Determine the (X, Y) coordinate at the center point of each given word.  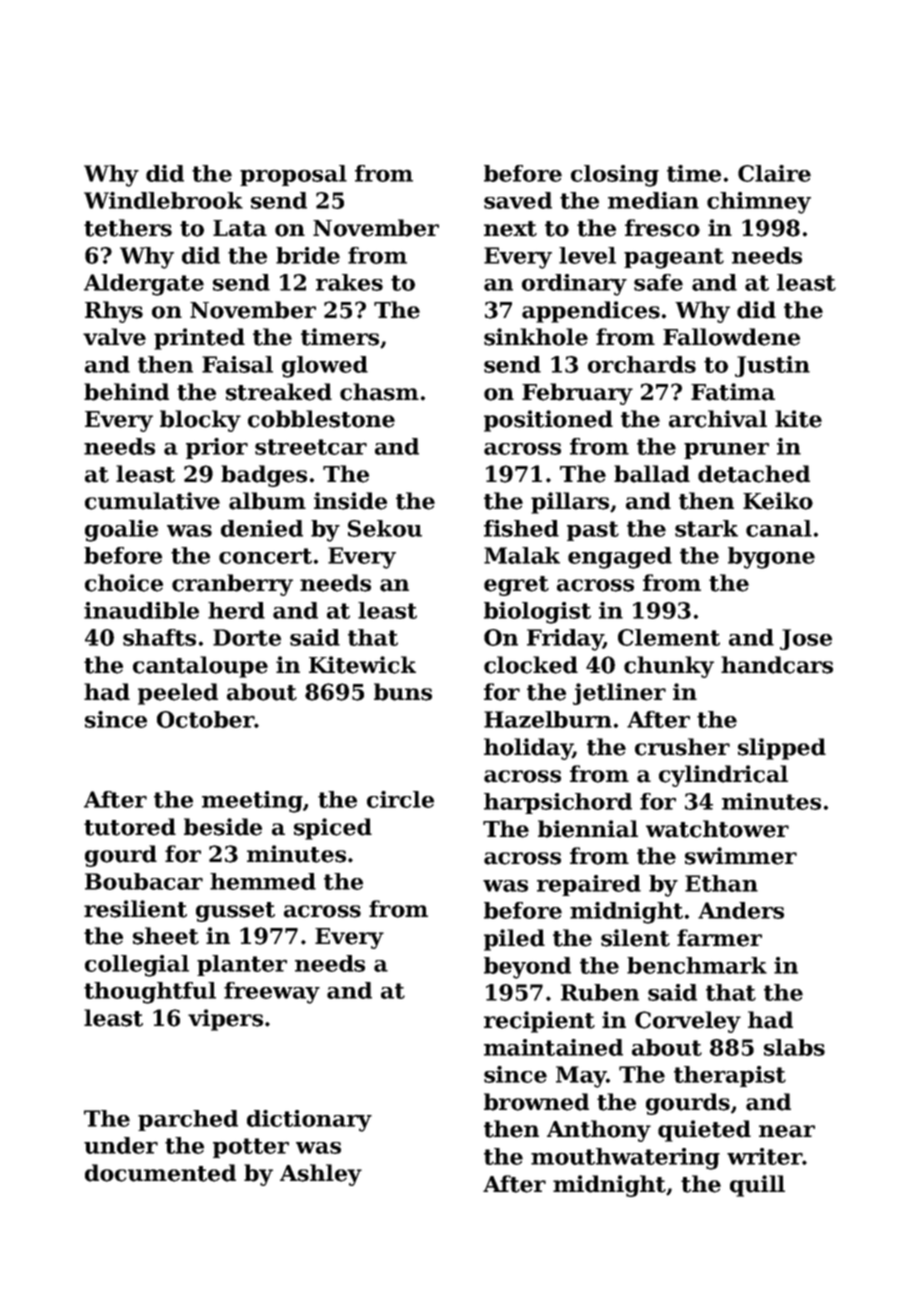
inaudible (141, 610)
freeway (272, 993)
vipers (225, 1020)
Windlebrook (163, 200)
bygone (771, 558)
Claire (774, 173)
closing (615, 176)
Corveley (688, 1022)
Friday (565, 640)
